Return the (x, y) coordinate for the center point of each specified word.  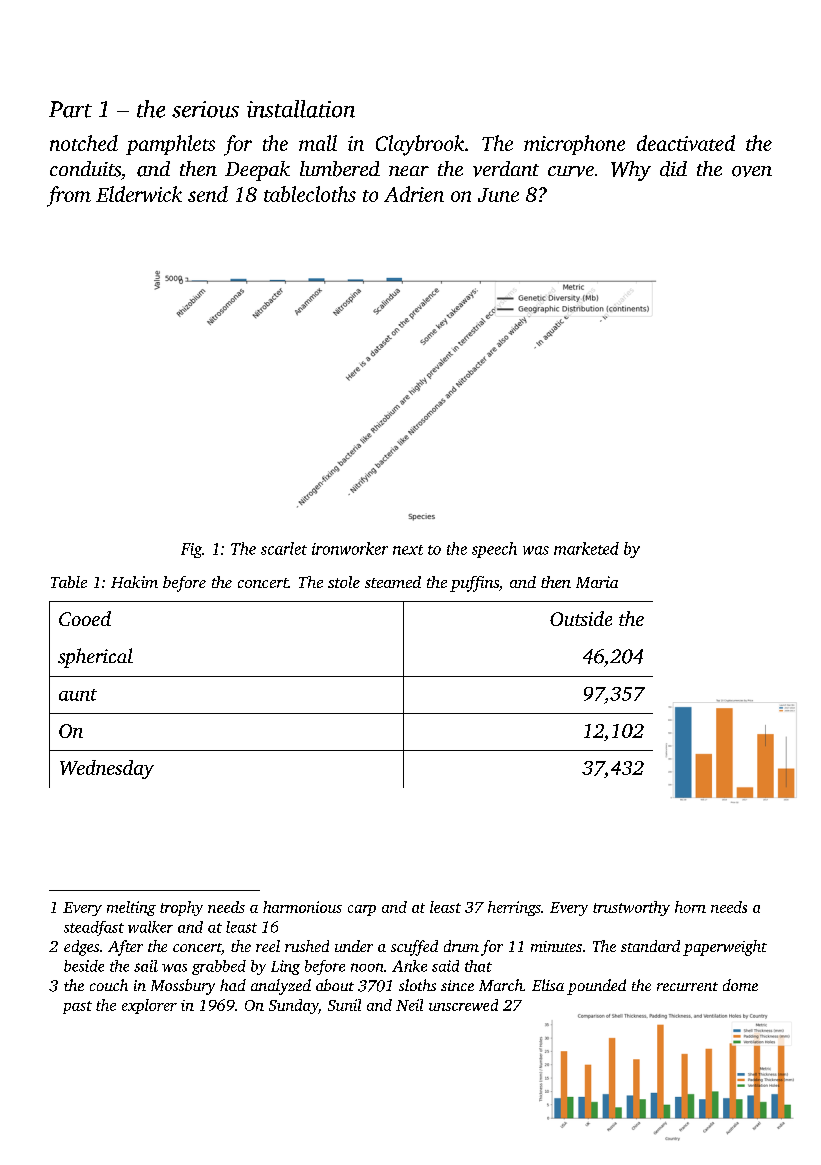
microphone (574, 145)
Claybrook (420, 145)
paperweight (725, 948)
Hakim (134, 582)
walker (150, 927)
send (208, 194)
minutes (556, 946)
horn (690, 907)
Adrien (414, 194)
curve (571, 171)
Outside (581, 618)
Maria (597, 582)
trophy (181, 908)
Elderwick (139, 194)
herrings (514, 908)
